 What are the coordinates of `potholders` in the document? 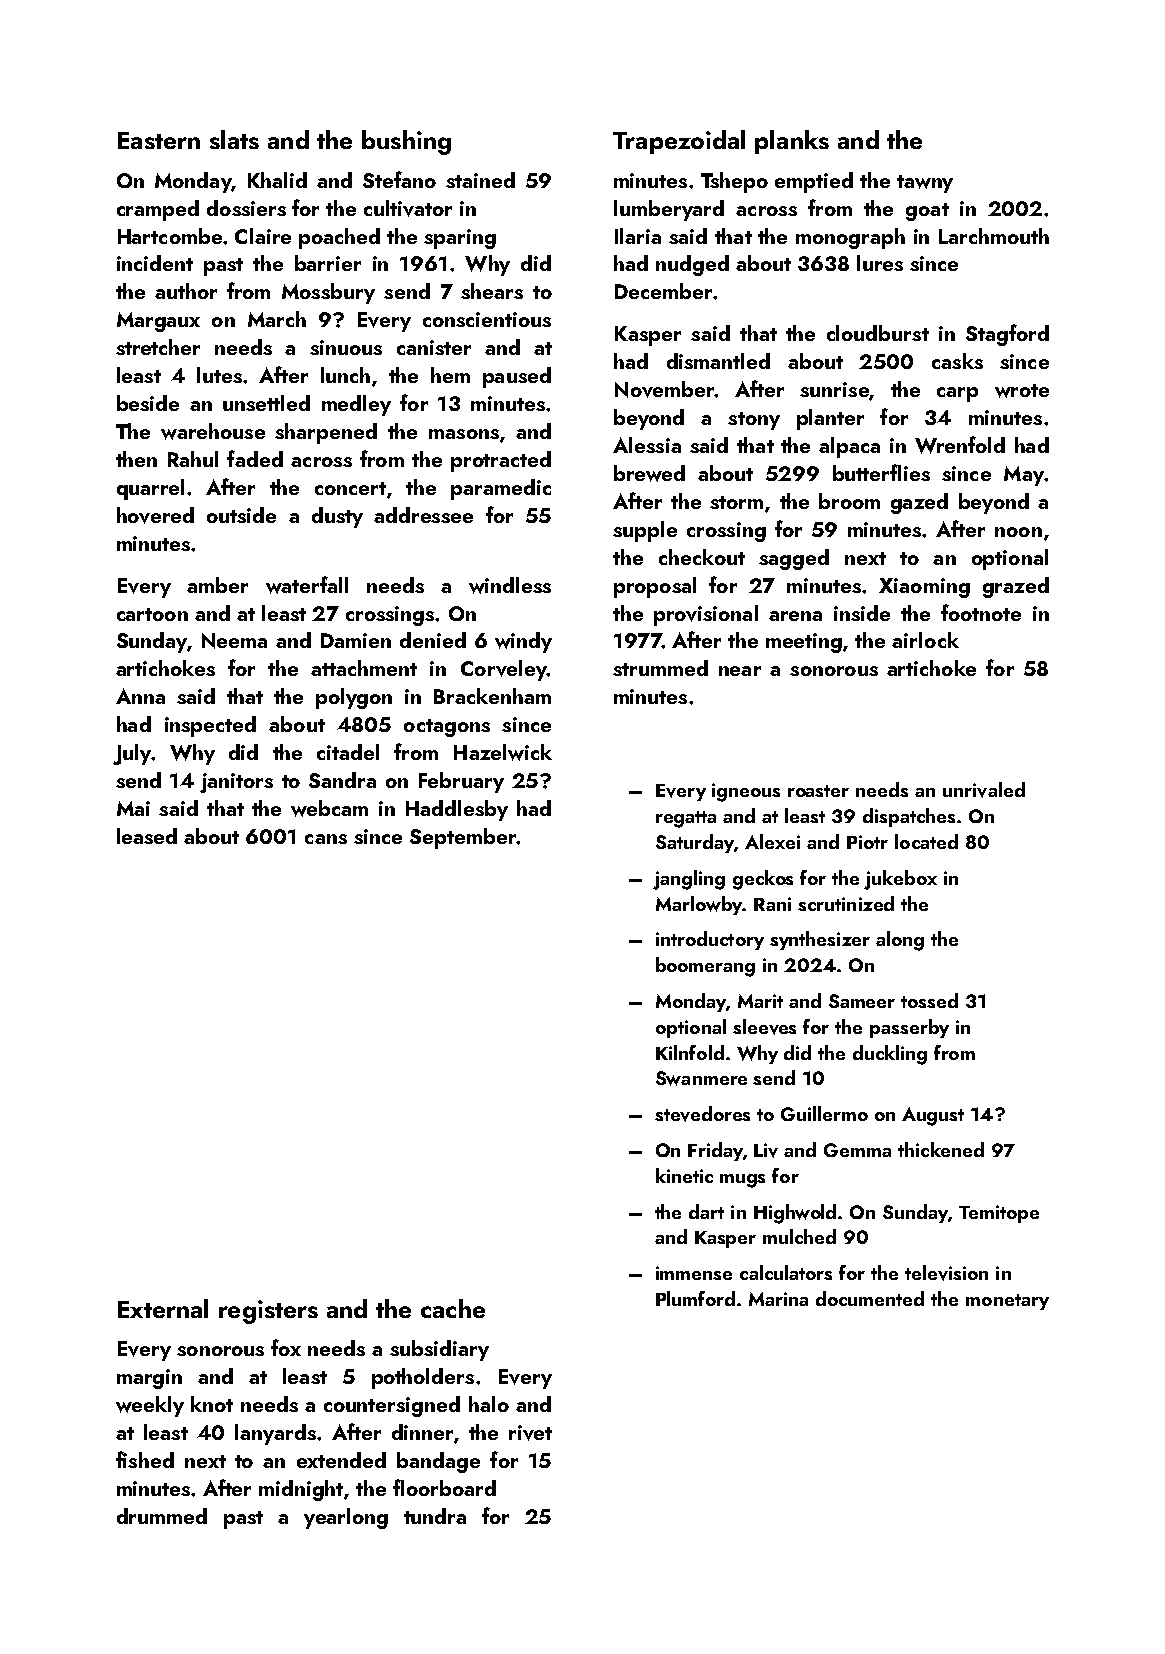 It's located at (423, 1378).
